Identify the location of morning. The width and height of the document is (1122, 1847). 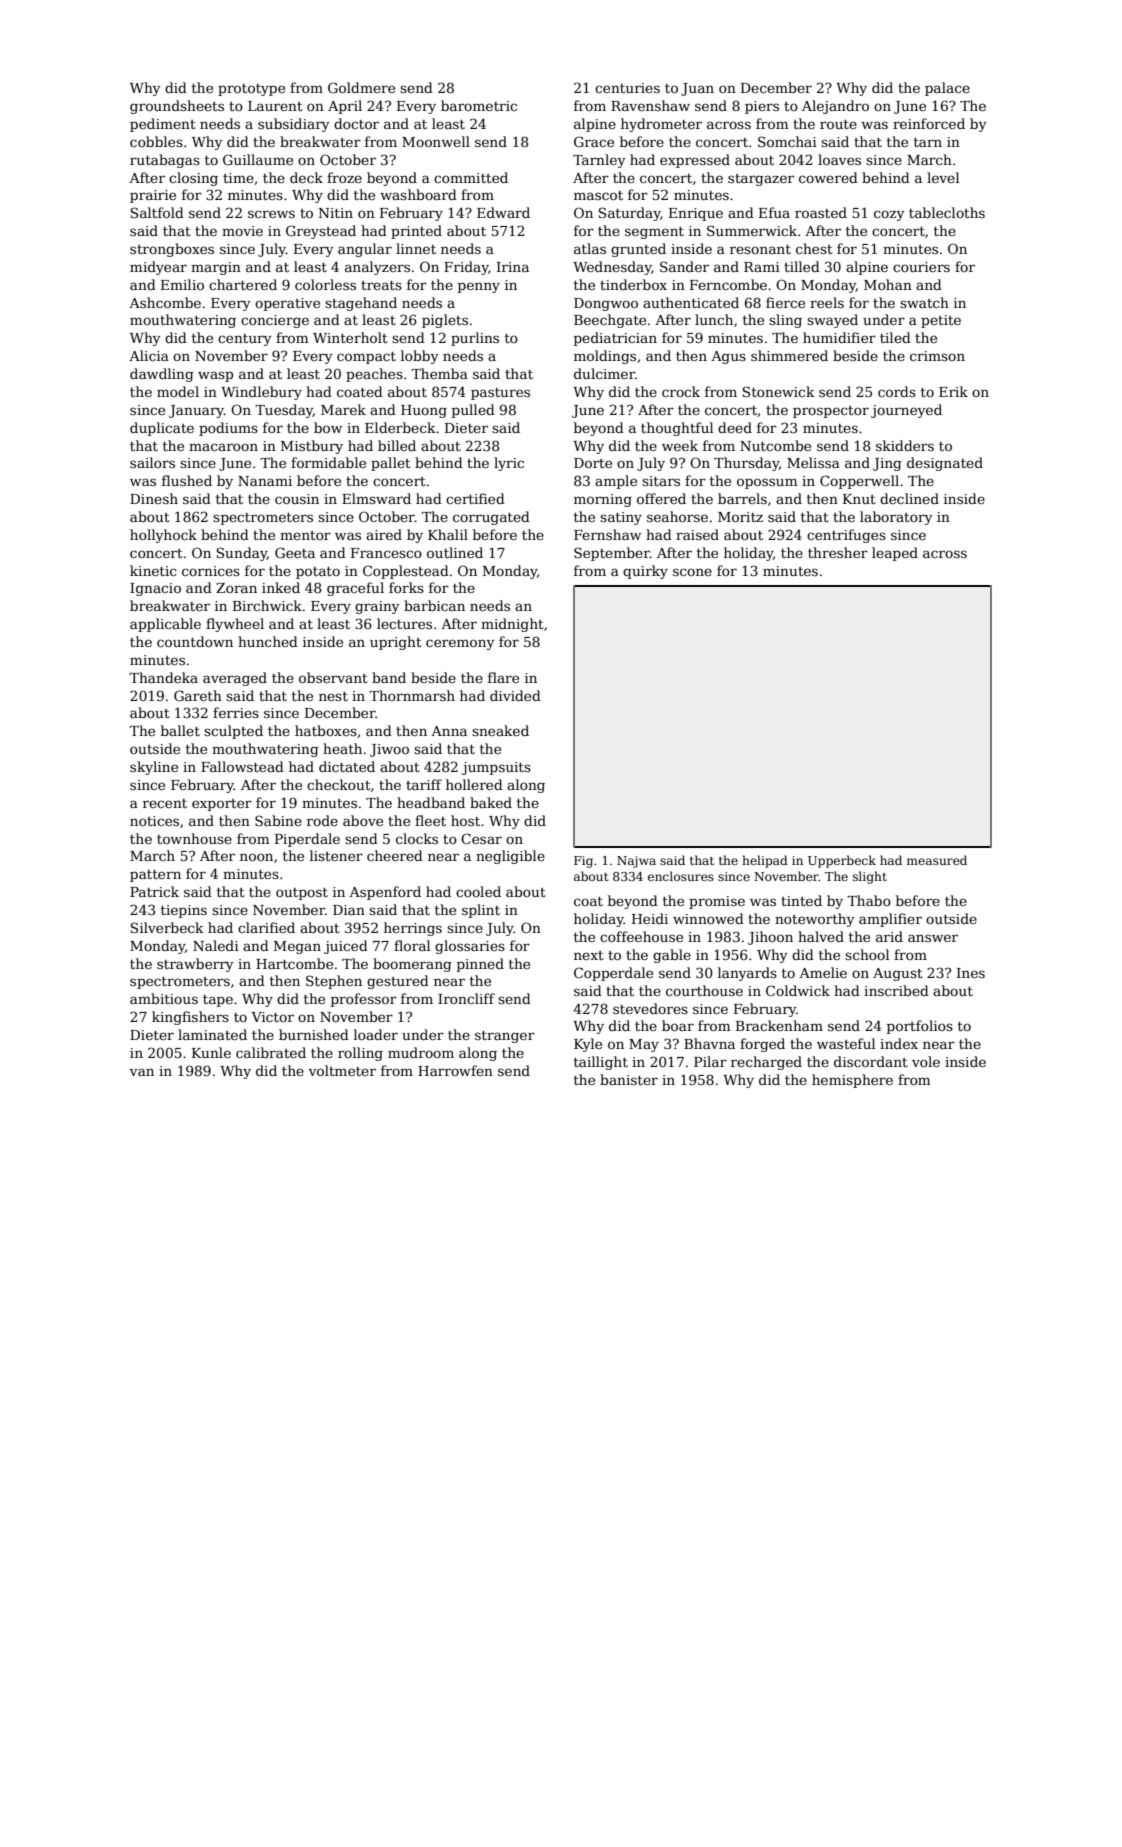
(603, 500).
